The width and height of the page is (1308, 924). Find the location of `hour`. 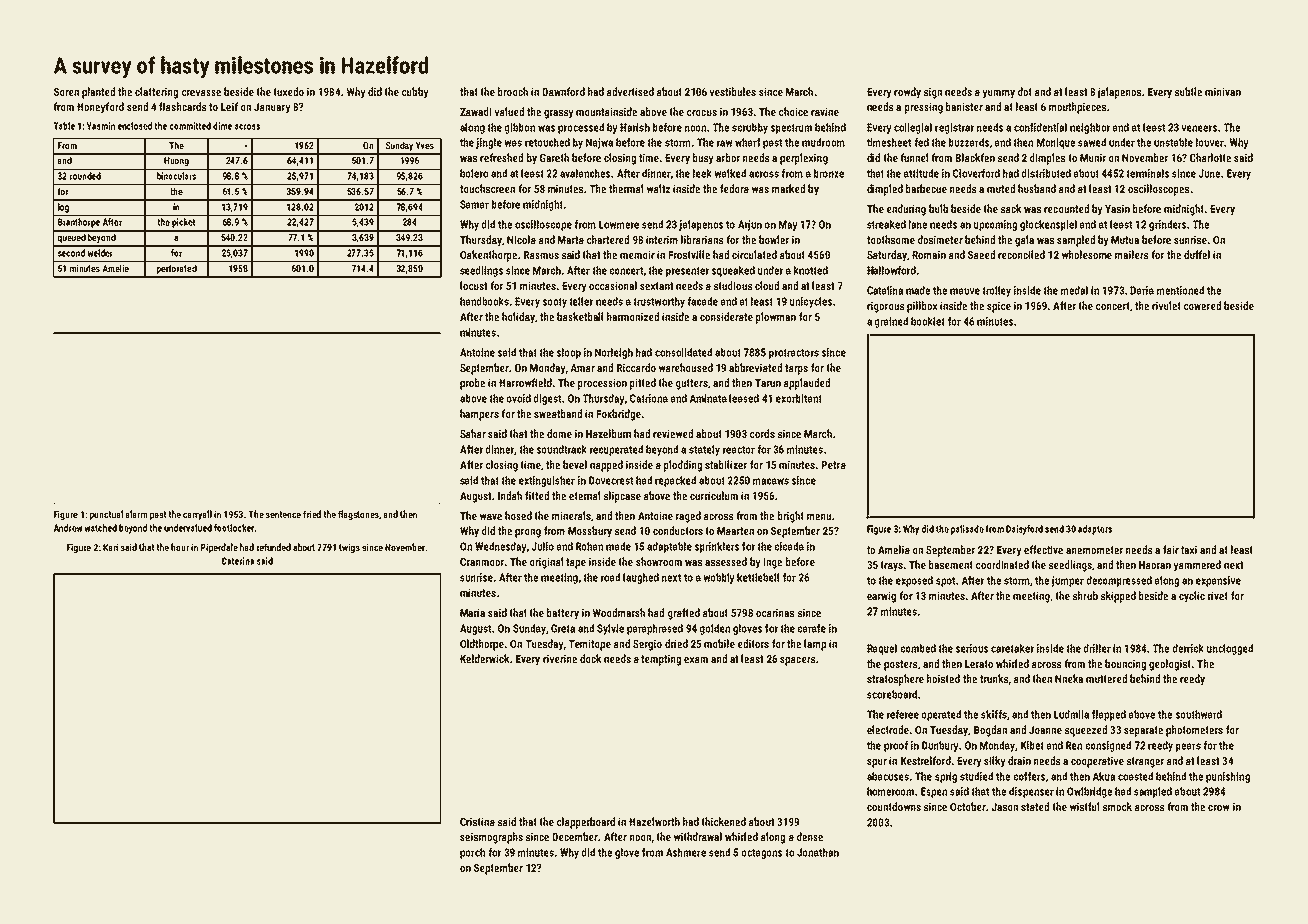

hour is located at coordinates (180, 547).
